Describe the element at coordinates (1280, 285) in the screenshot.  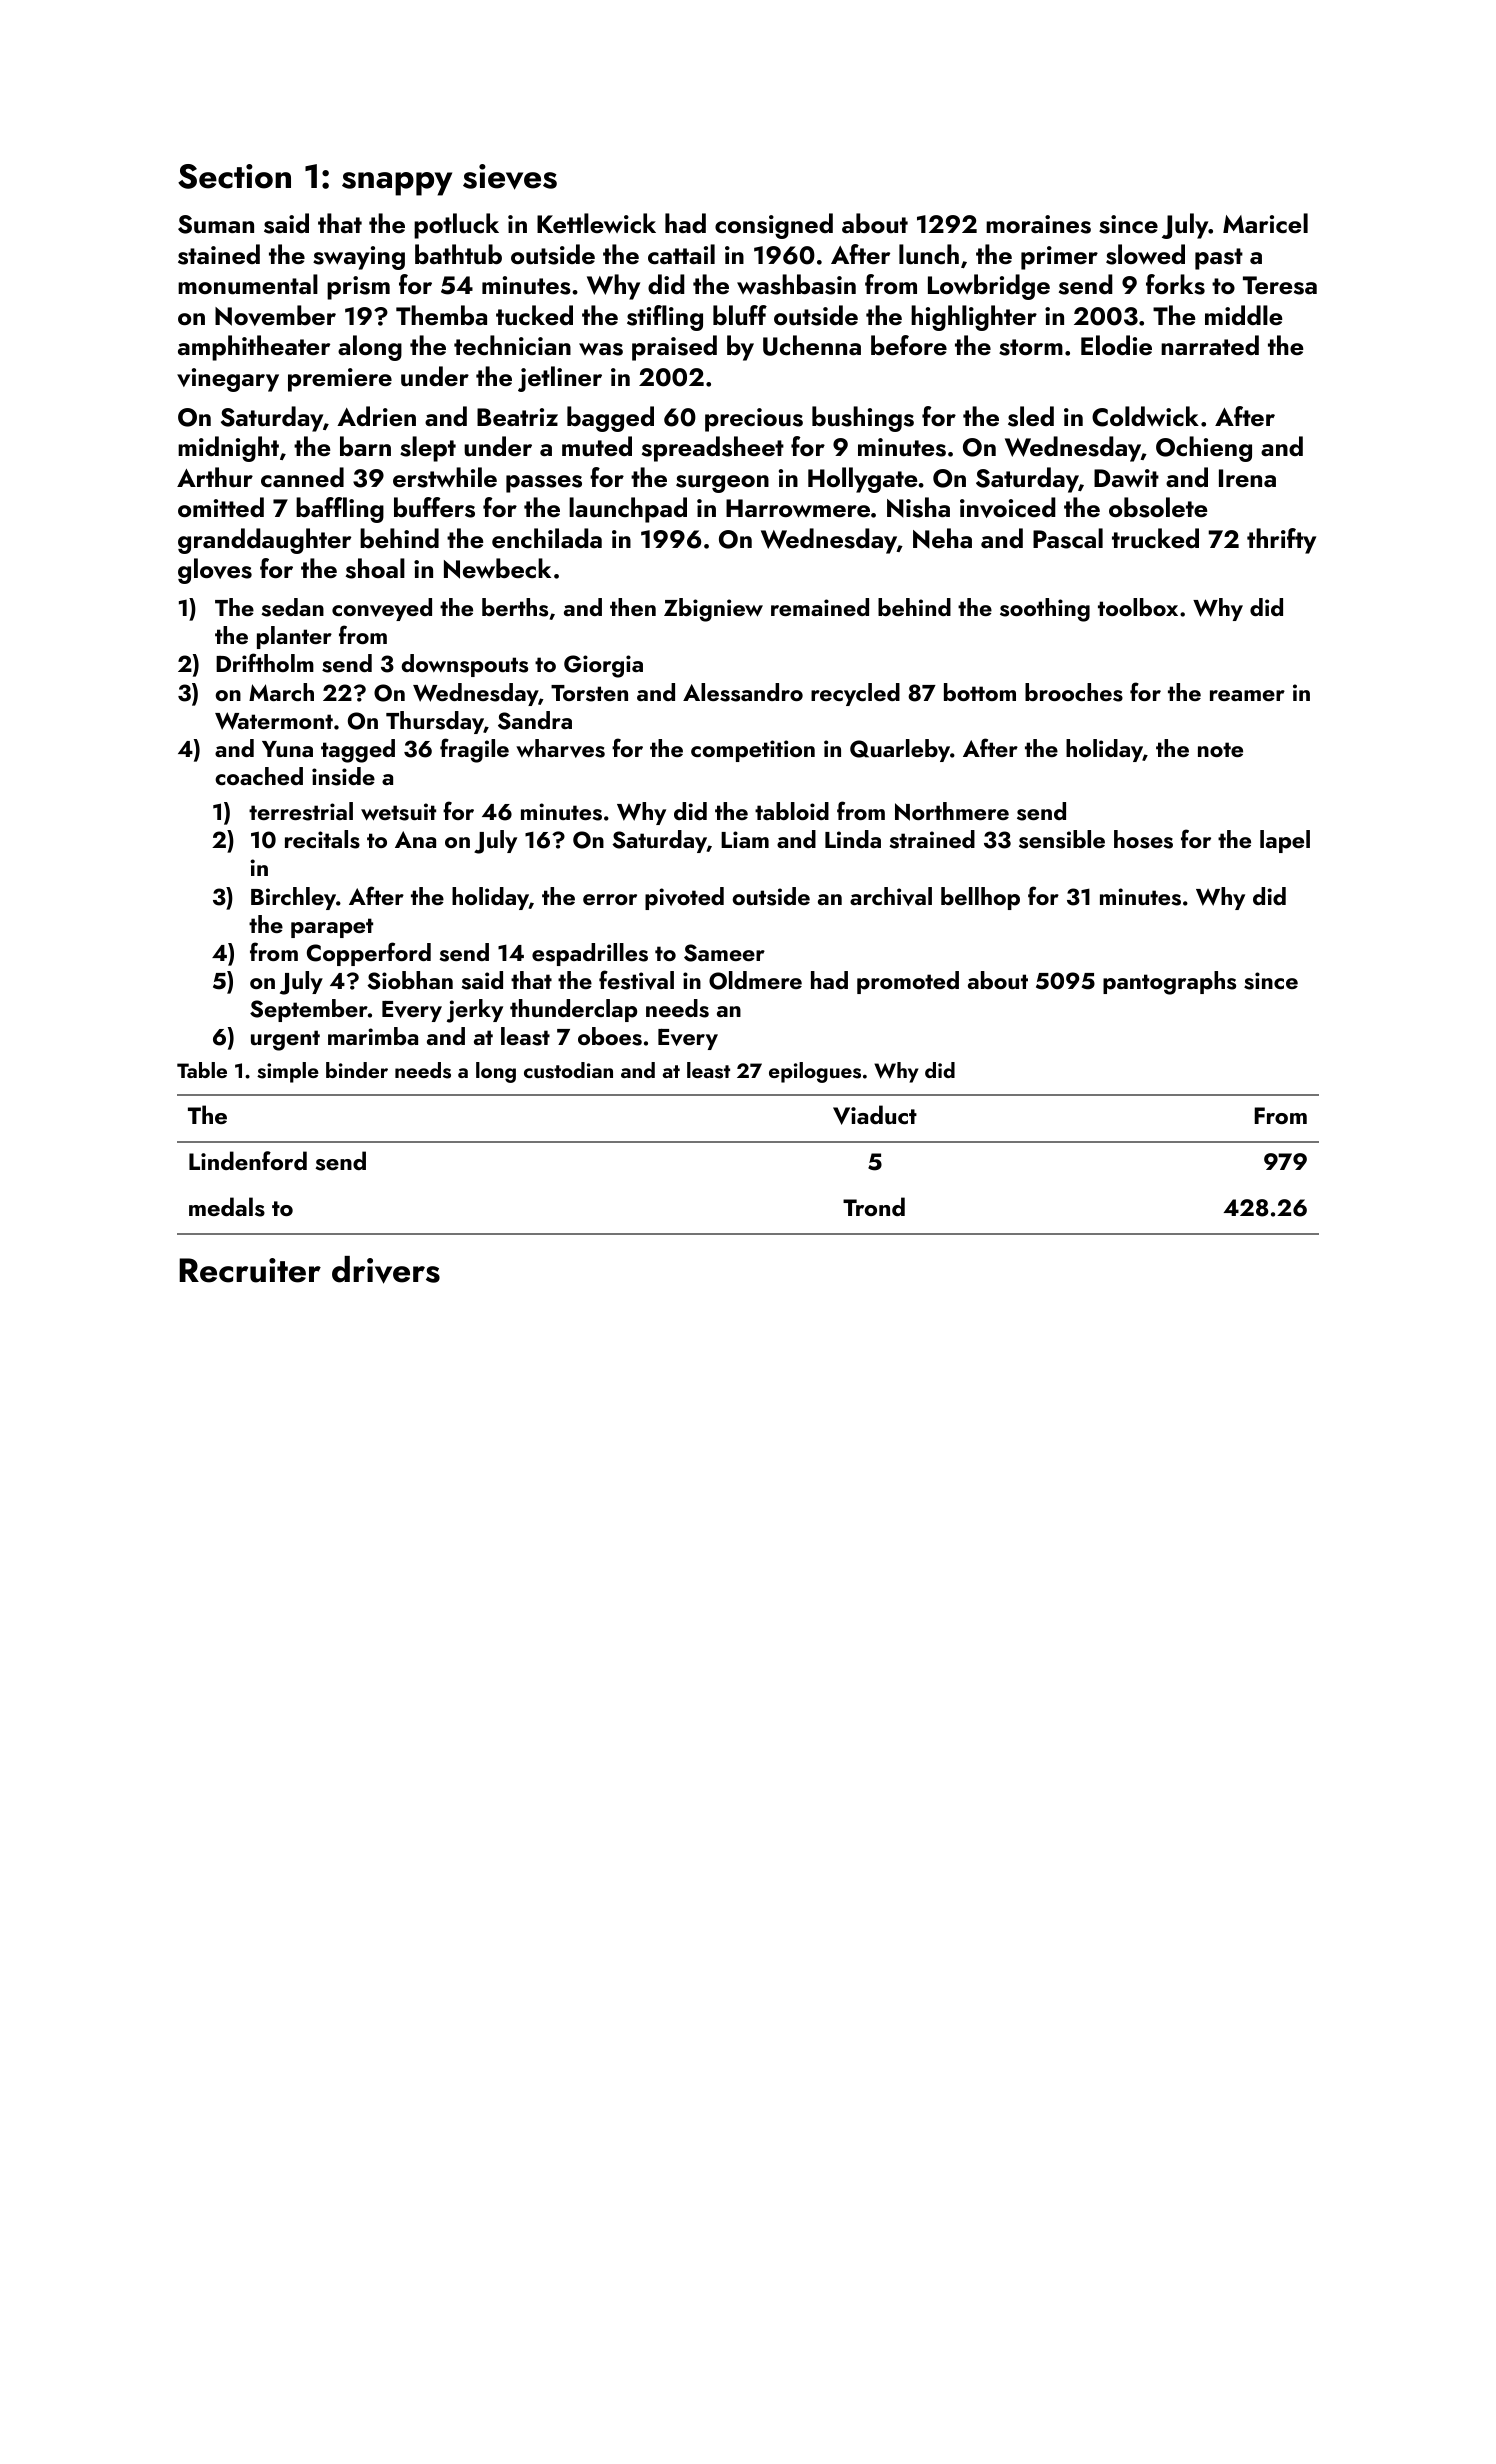
I see `Teresa` at that location.
